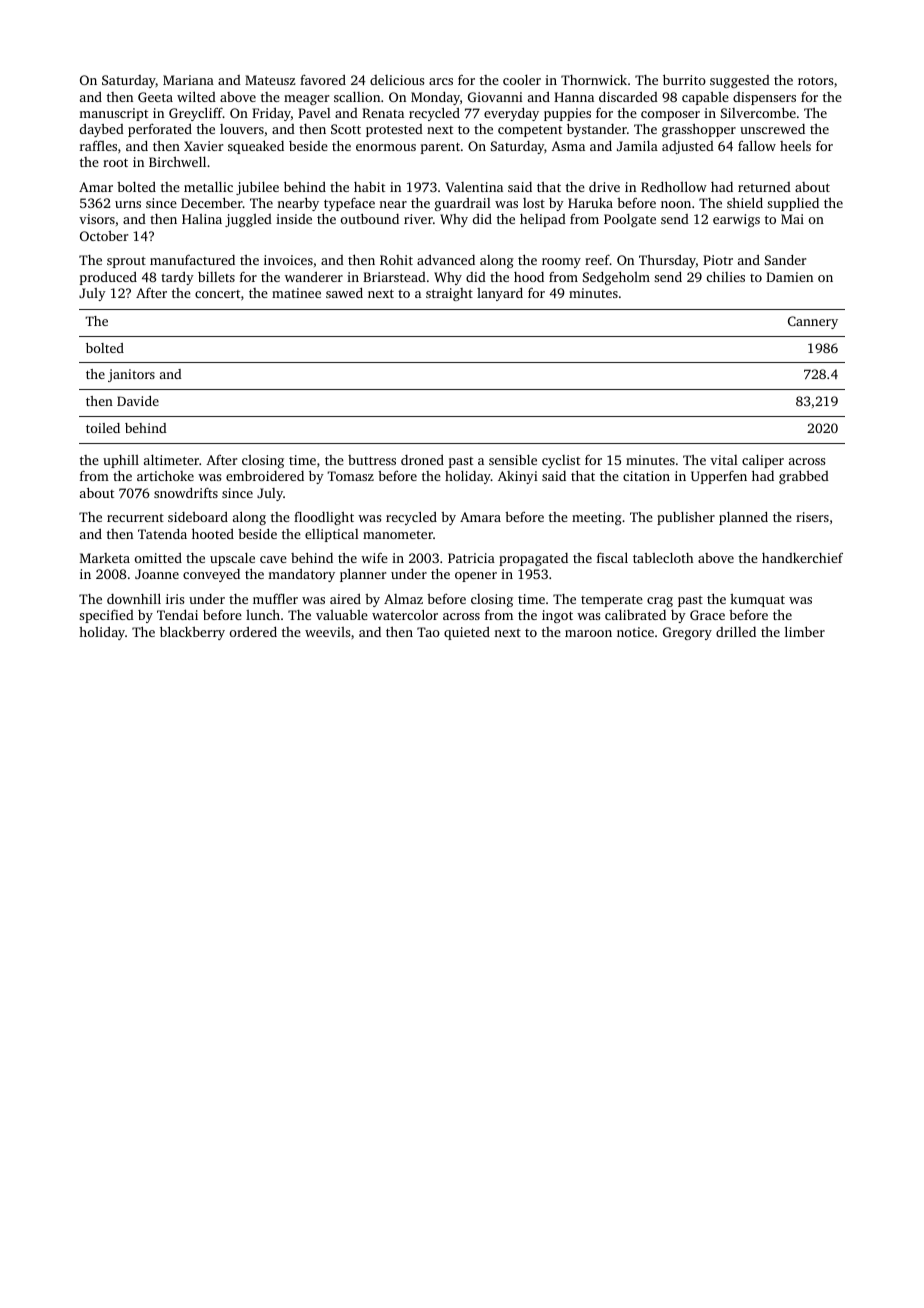 Image resolution: width=924 pixels, height=1308 pixels. I want to click on Tao, so click(428, 632).
